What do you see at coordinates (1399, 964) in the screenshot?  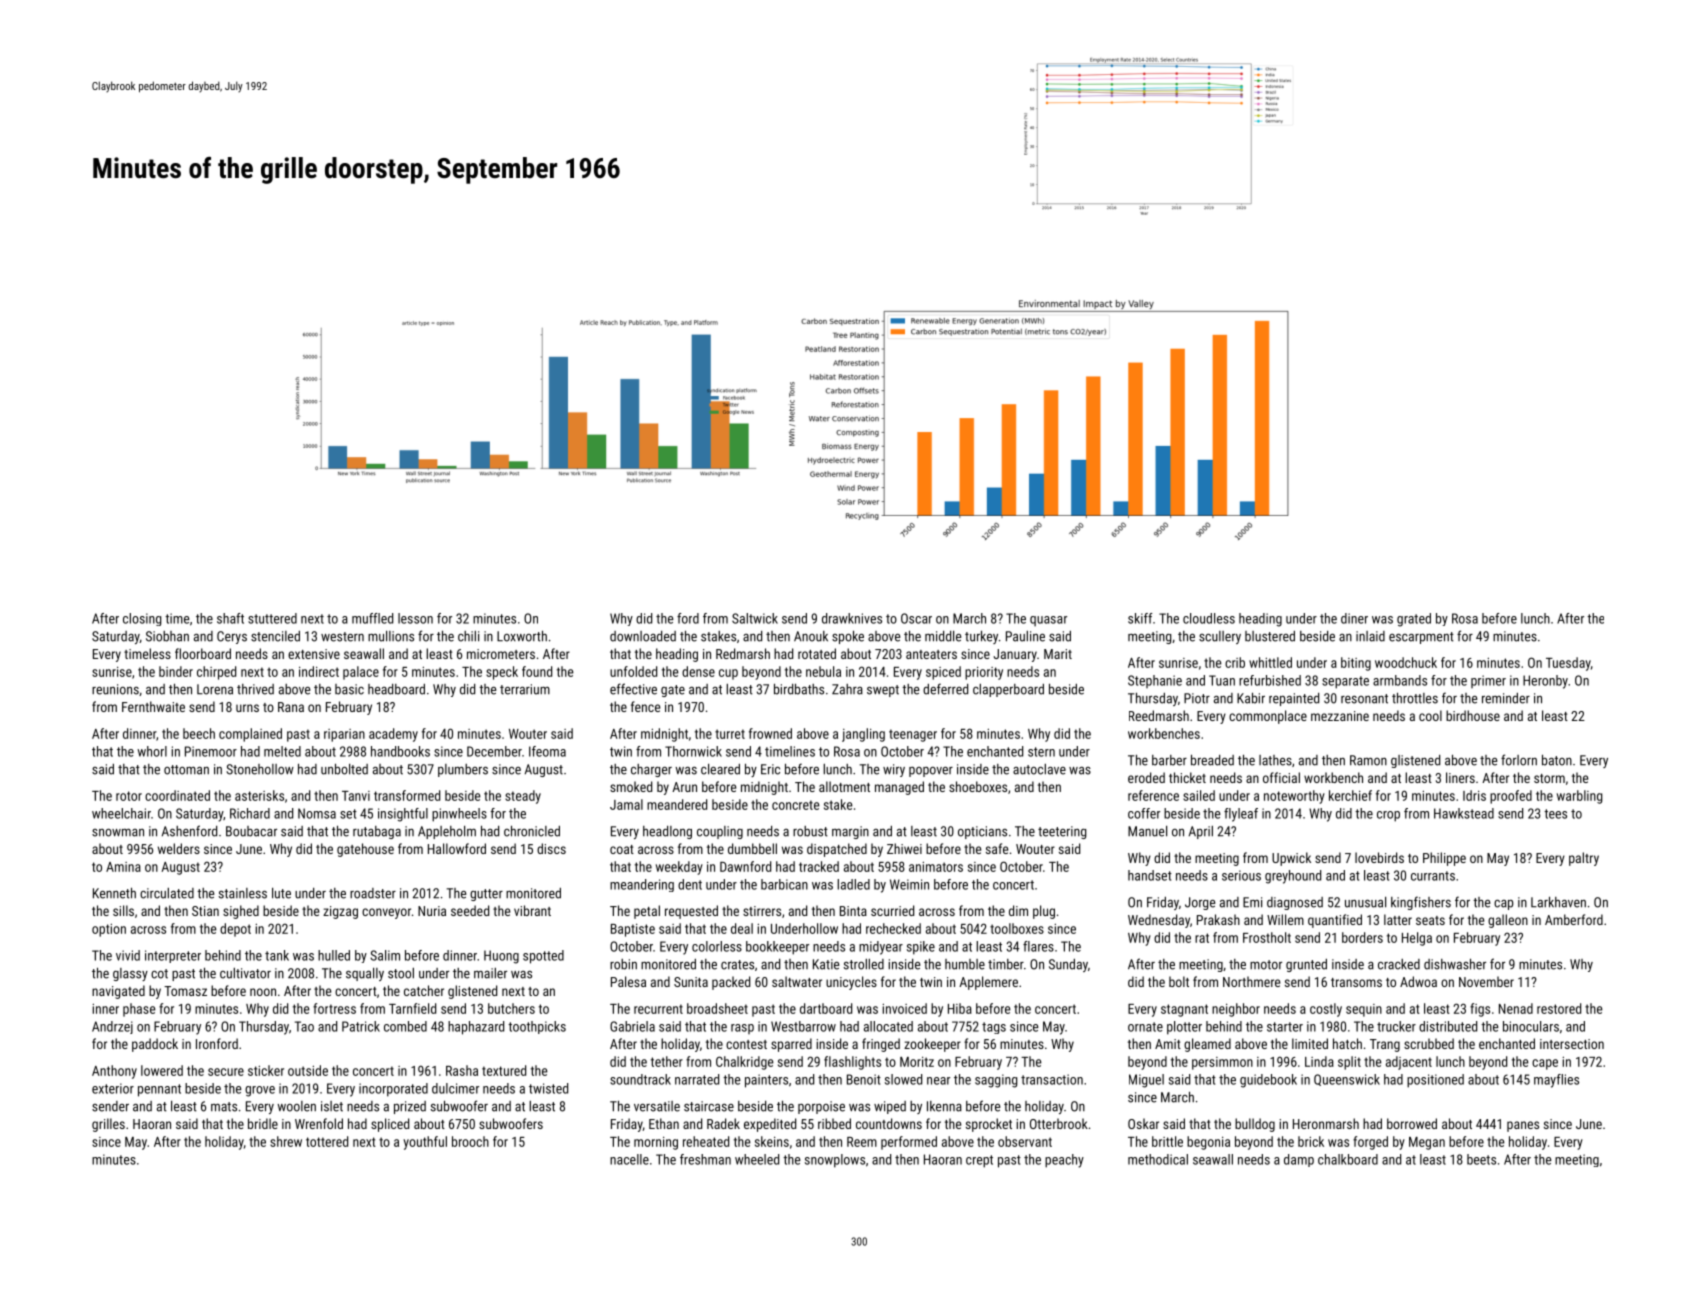 I see `cracked` at bounding box center [1399, 964].
